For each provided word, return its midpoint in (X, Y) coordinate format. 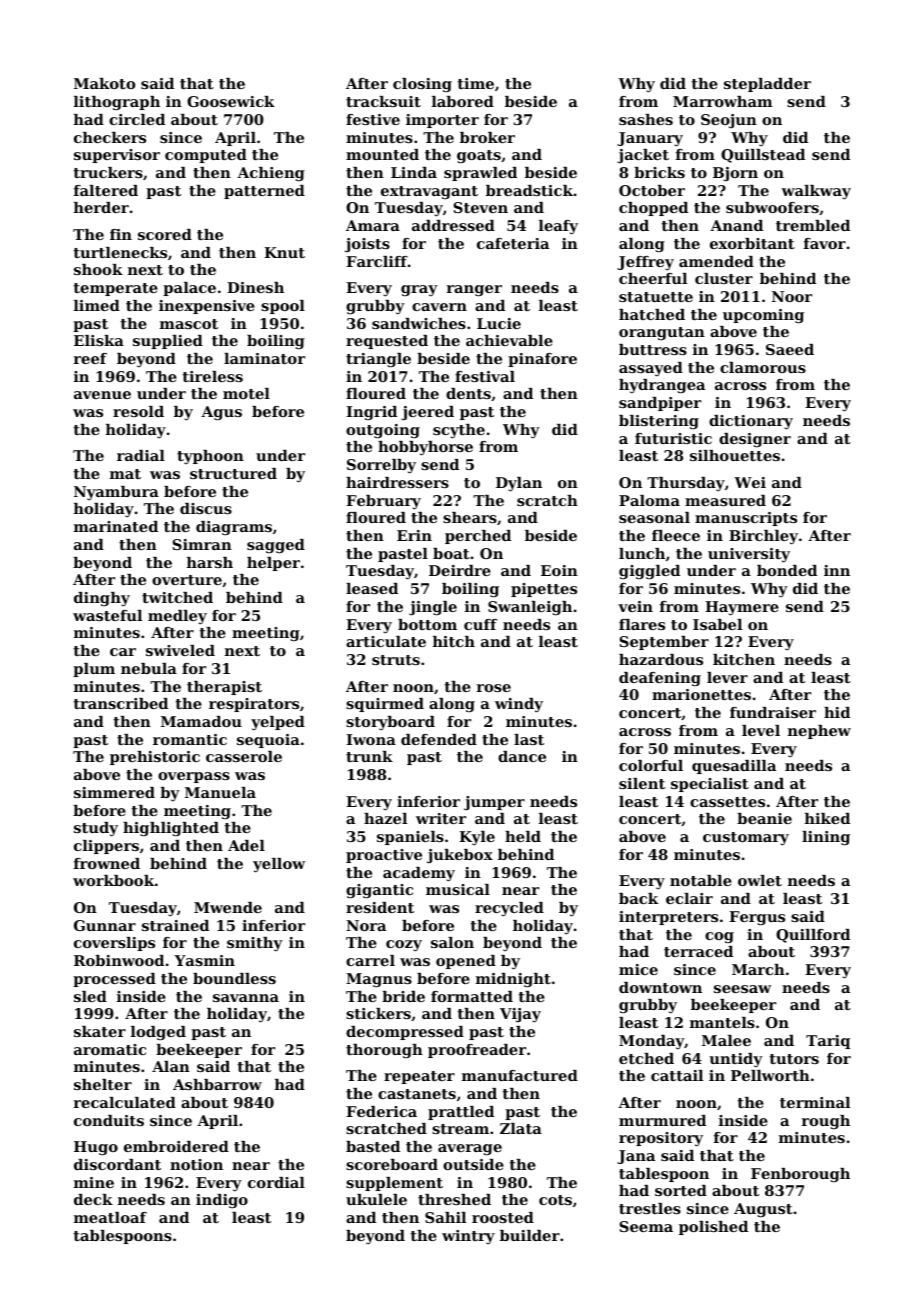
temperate (115, 289)
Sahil (445, 1217)
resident (380, 907)
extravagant (429, 192)
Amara (373, 225)
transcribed (120, 703)
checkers (110, 137)
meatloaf (110, 1217)
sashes (646, 119)
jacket (643, 156)
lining (826, 838)
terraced (698, 951)
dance (522, 756)
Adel (246, 845)
